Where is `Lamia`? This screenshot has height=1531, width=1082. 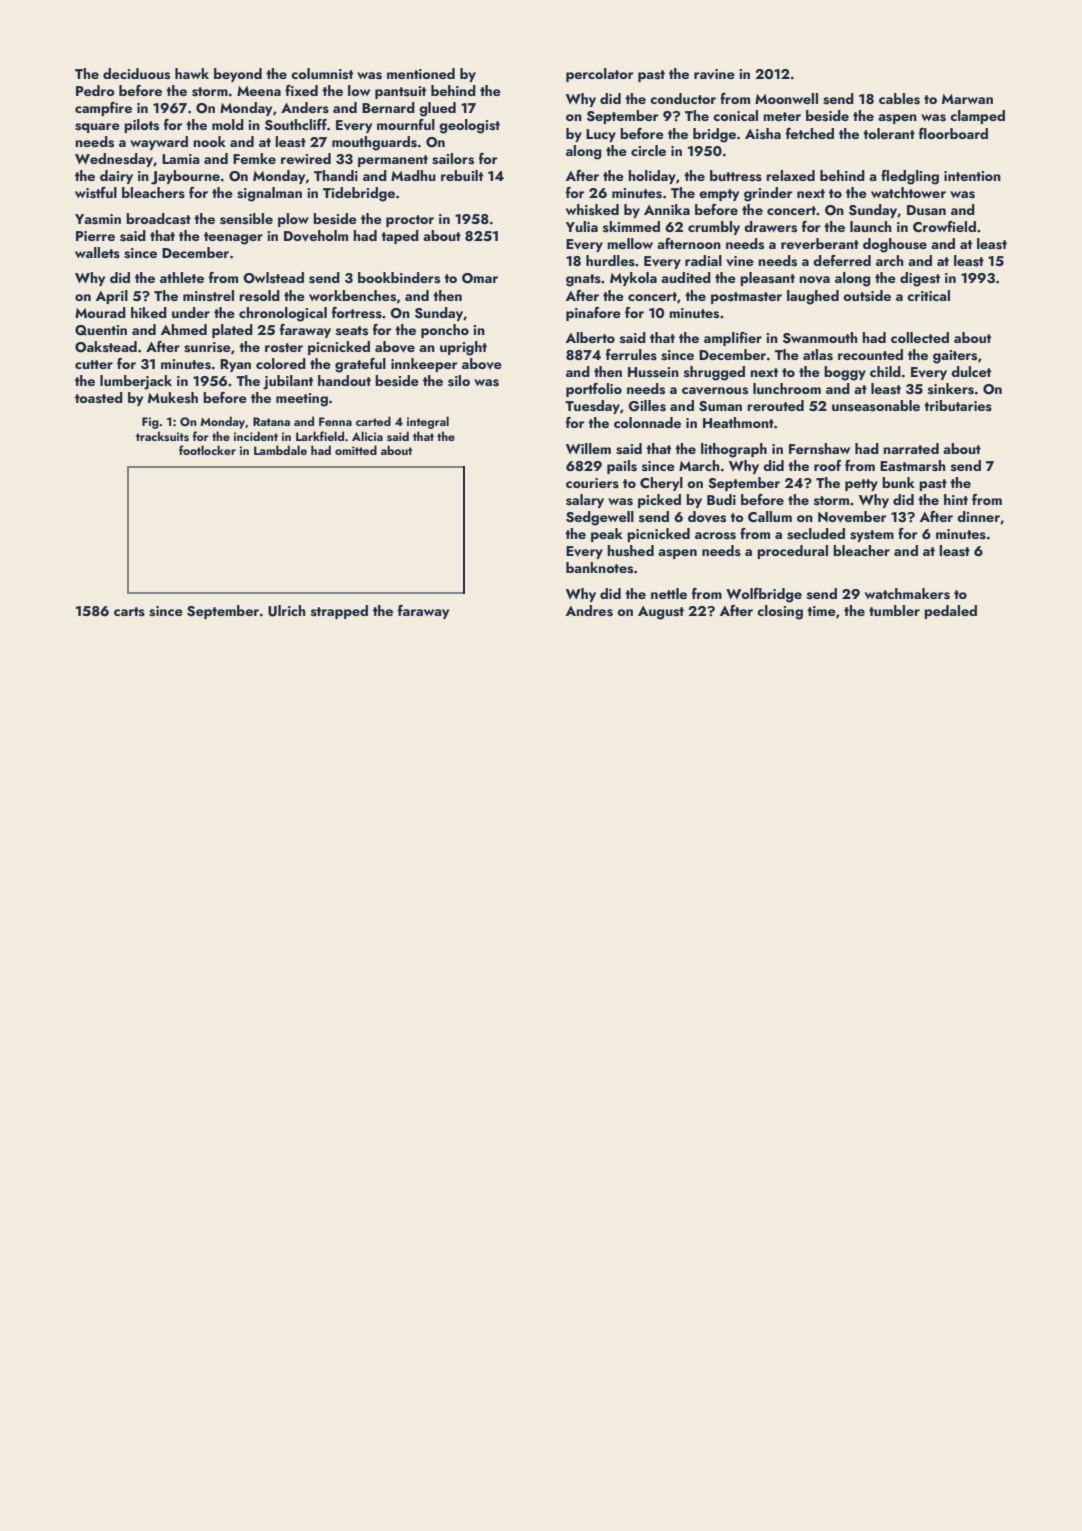
Lamia is located at coordinates (181, 159).
